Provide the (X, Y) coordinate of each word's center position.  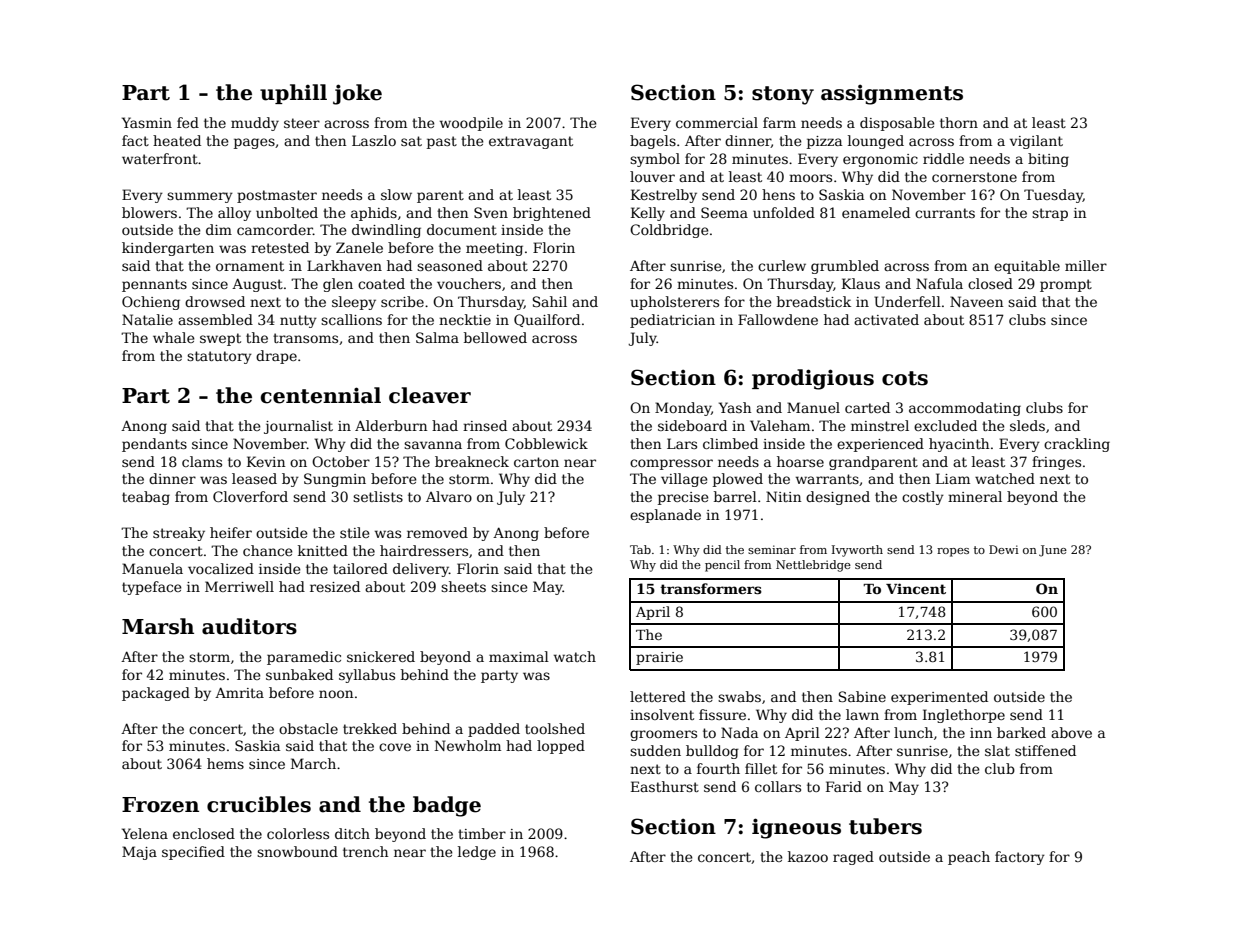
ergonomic (880, 160)
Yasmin (147, 122)
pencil (722, 566)
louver (652, 176)
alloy (234, 214)
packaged (156, 694)
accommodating (965, 409)
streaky (179, 534)
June (1053, 551)
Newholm (468, 745)
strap (1050, 214)
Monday (683, 409)
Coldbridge (669, 231)
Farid (844, 786)
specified (193, 853)
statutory (219, 357)
